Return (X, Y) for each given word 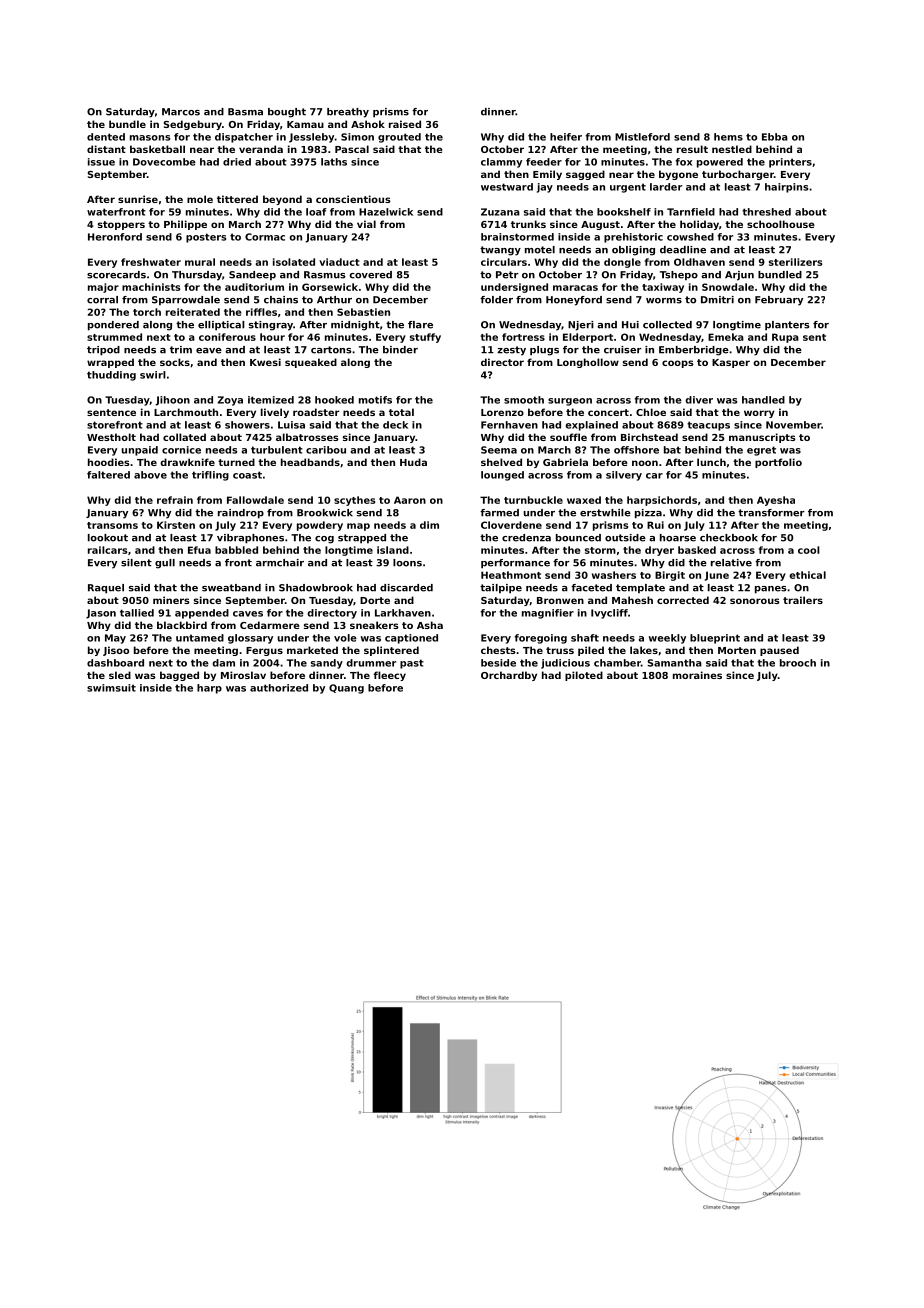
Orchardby (509, 676)
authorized (279, 688)
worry (759, 414)
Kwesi (265, 362)
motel (540, 250)
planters (787, 326)
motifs (375, 400)
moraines (697, 675)
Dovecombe (164, 162)
